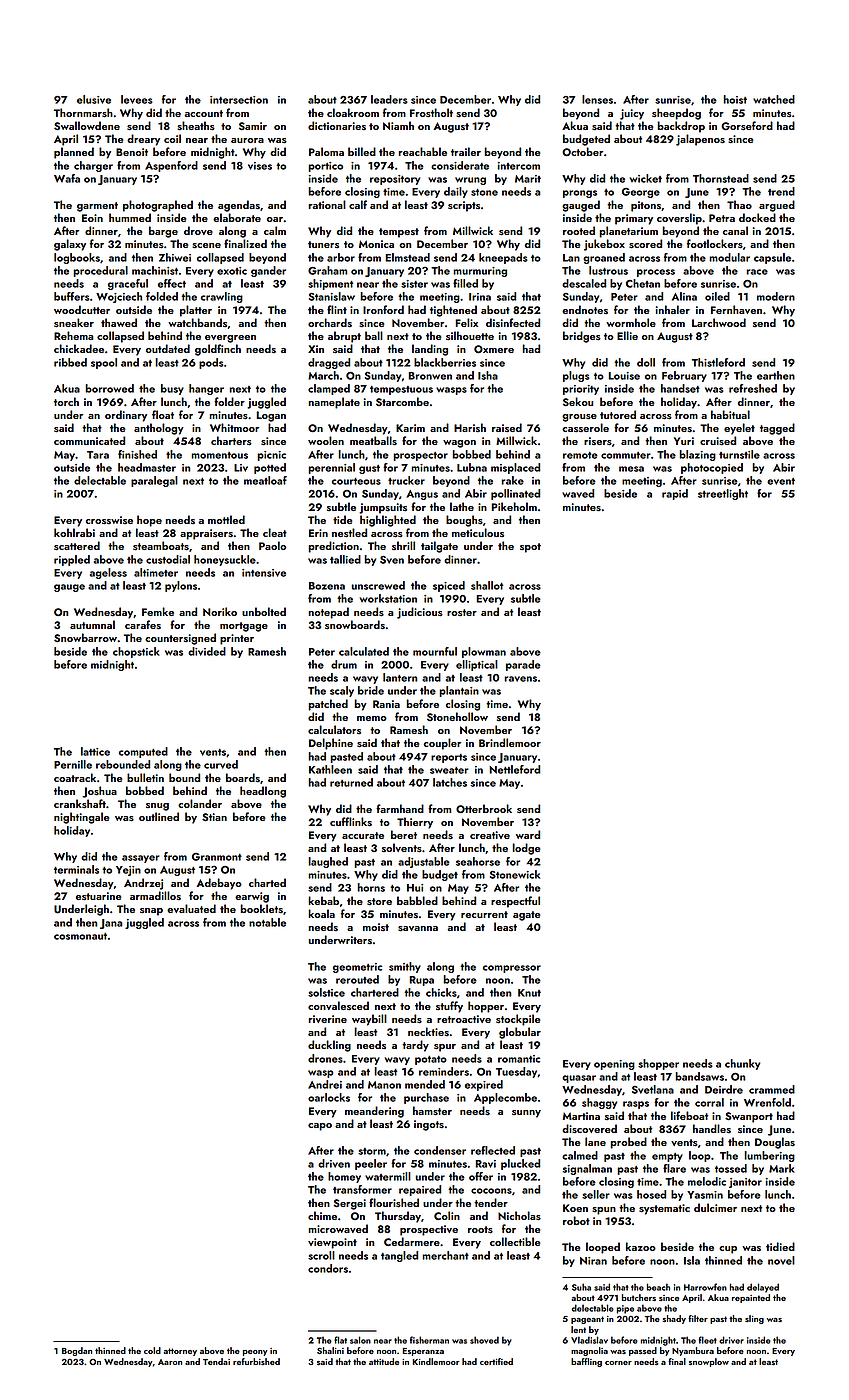  I want to click on tallied, so click(345, 559).
